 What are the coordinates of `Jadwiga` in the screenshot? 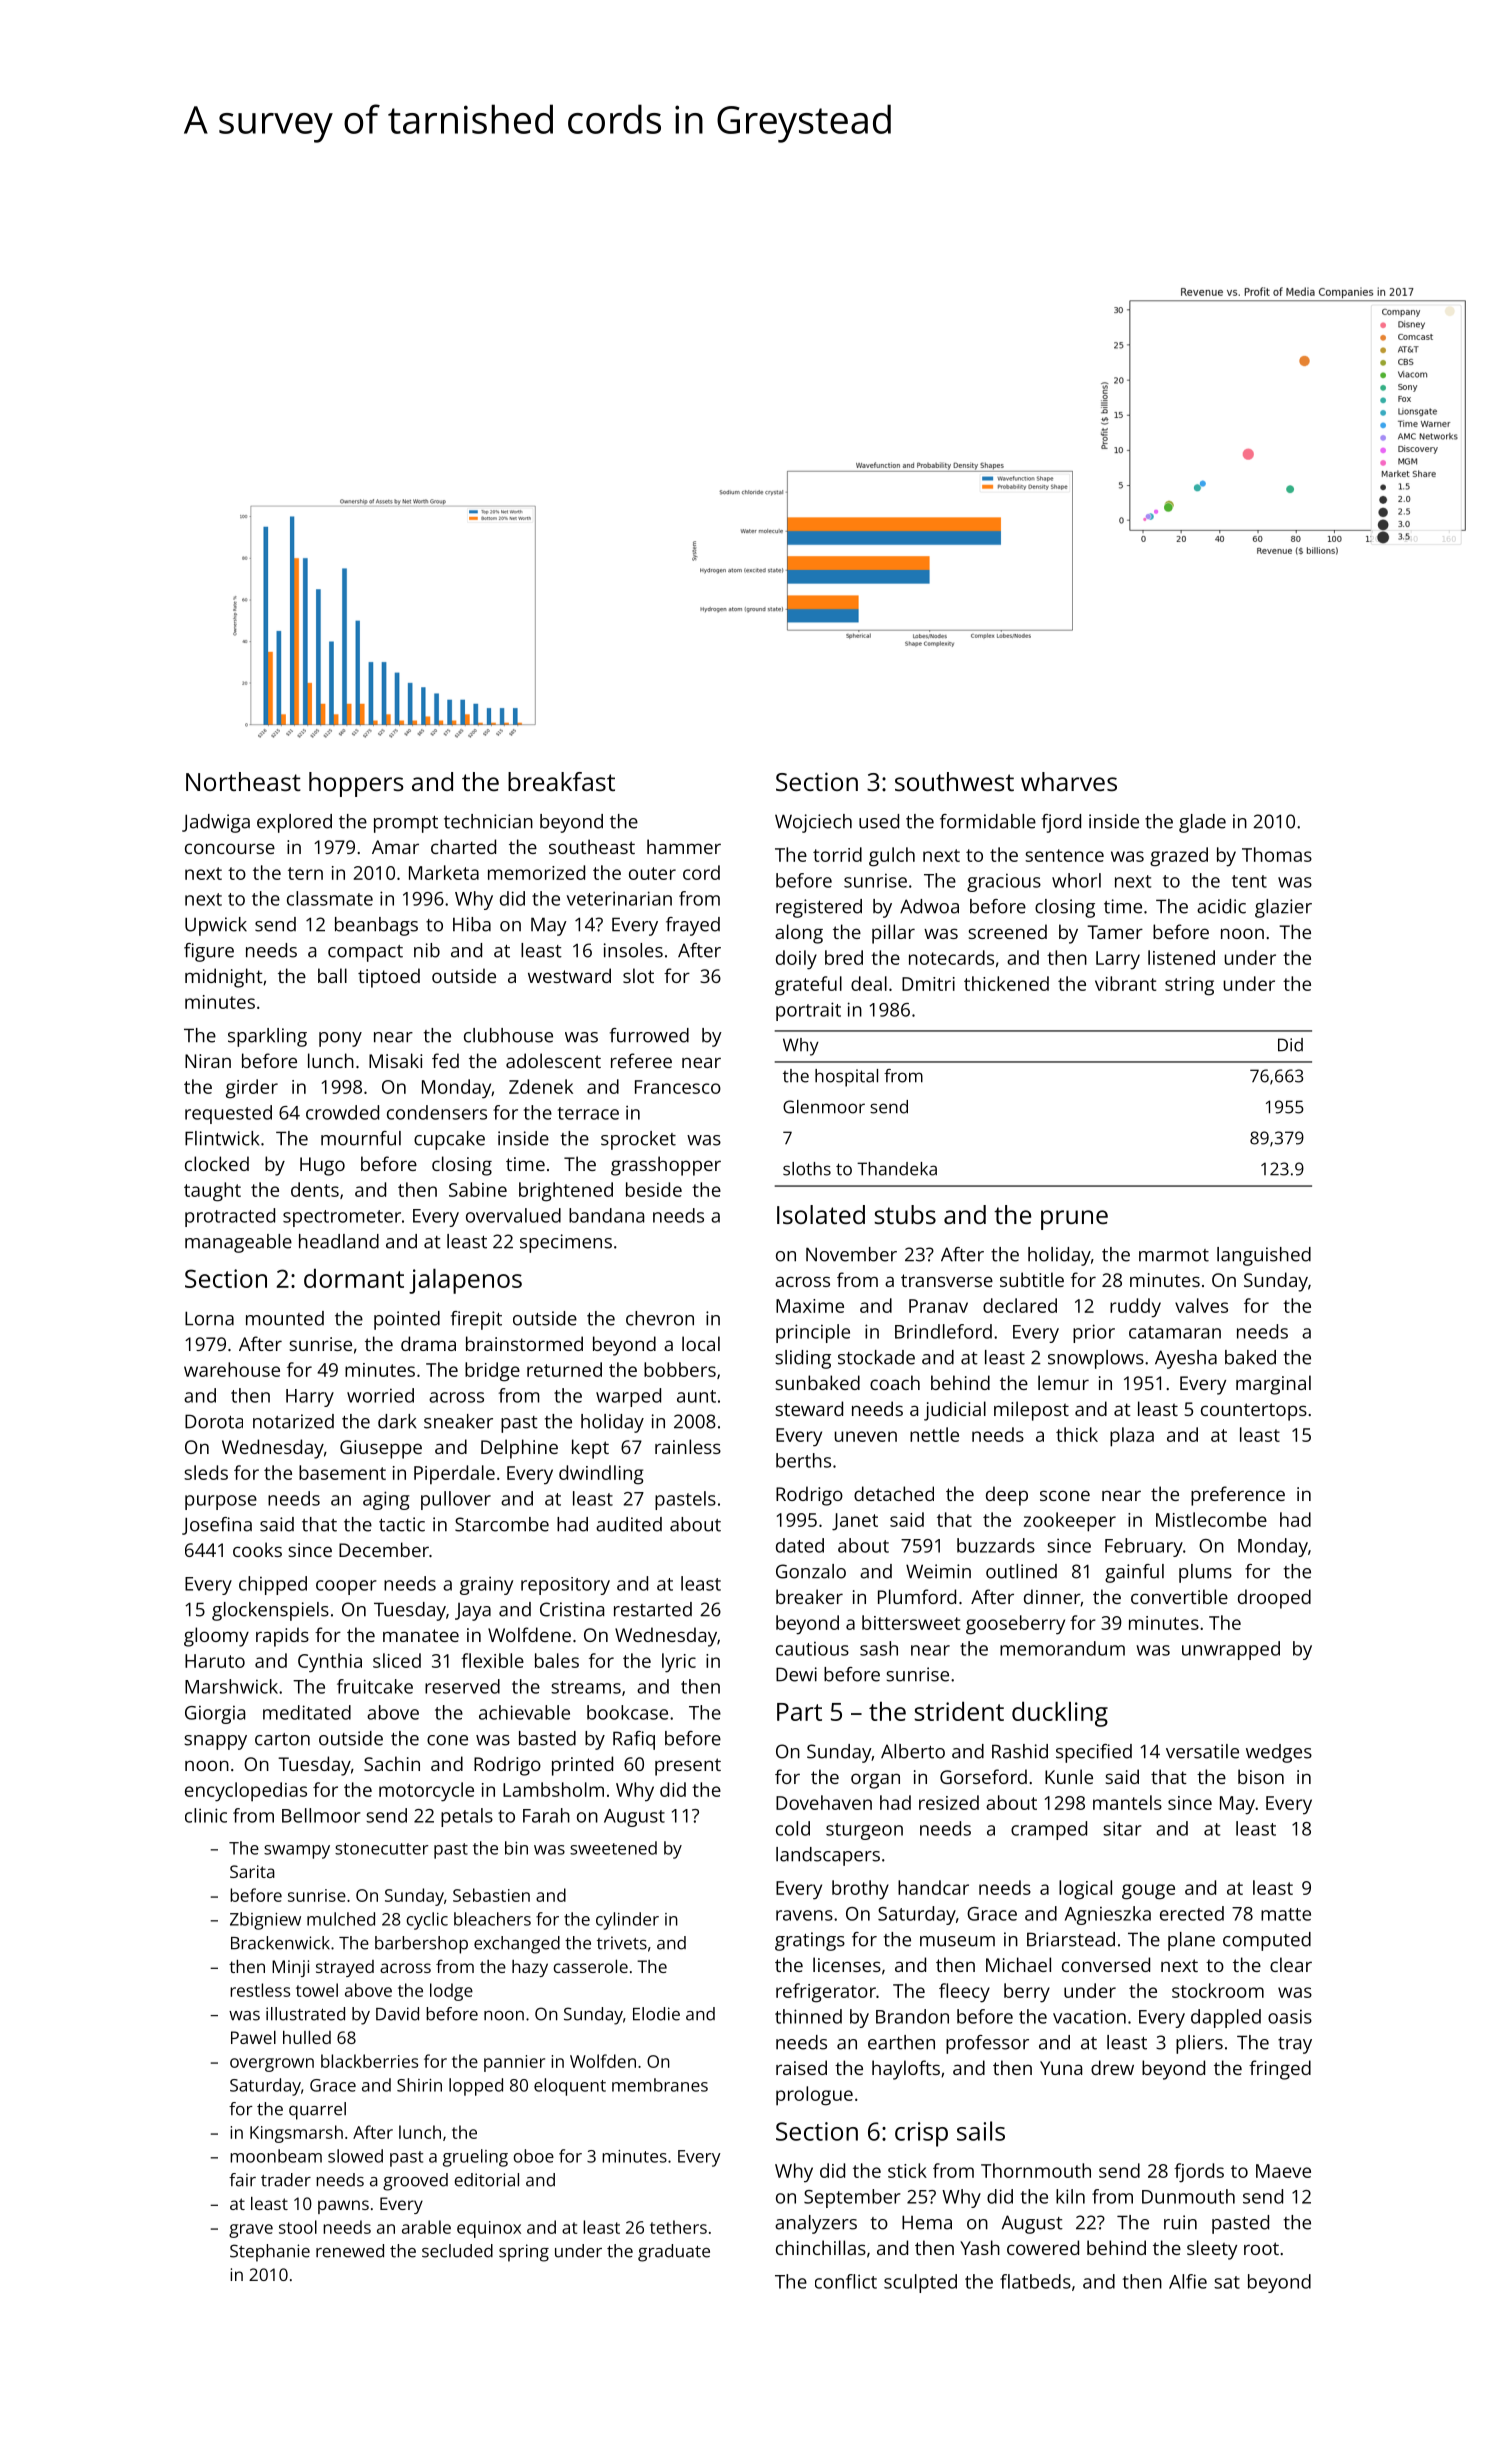 It's located at (216, 823).
